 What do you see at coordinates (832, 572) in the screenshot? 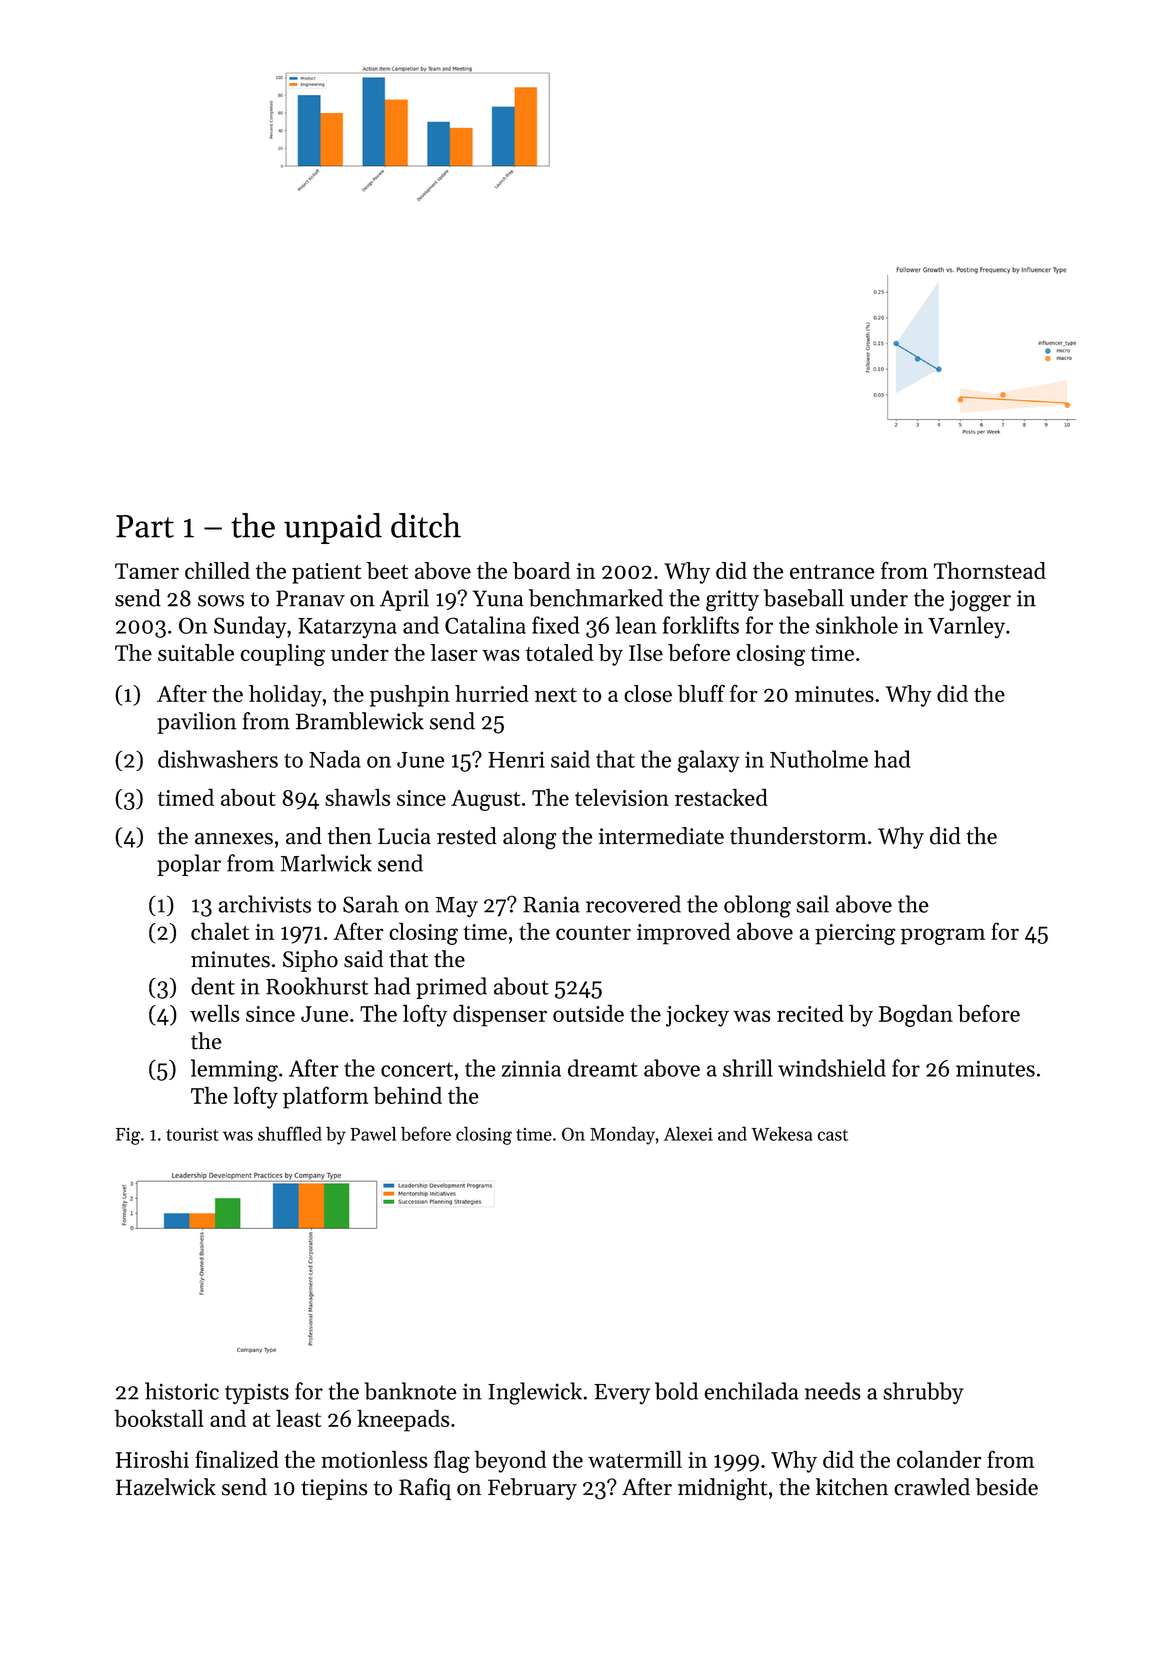
I see `entrance` at bounding box center [832, 572].
